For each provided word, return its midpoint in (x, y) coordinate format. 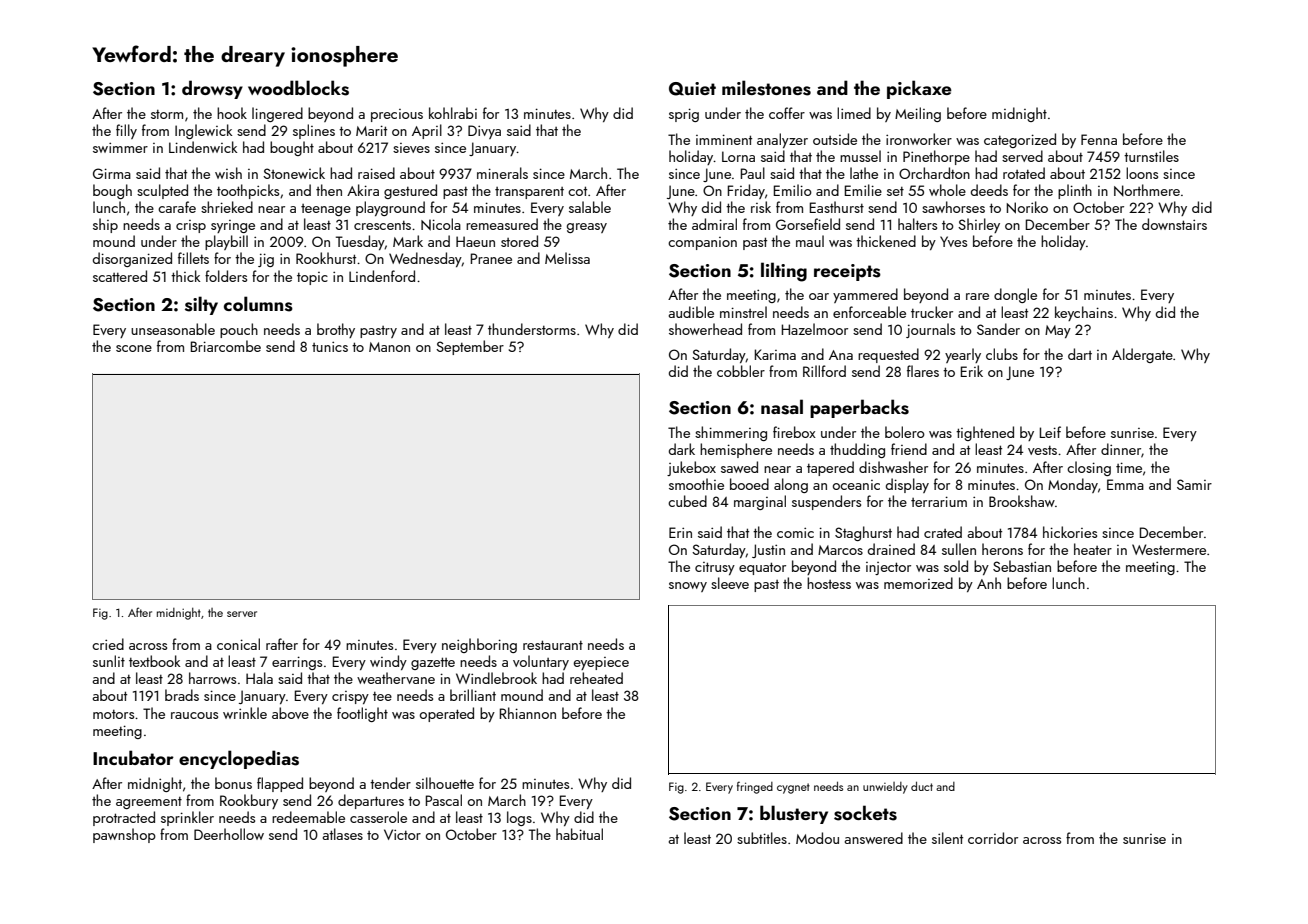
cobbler (741, 371)
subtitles (762, 838)
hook (232, 113)
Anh (989, 583)
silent (947, 838)
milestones (766, 88)
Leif (1050, 432)
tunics (330, 346)
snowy (688, 587)
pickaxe (919, 89)
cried (108, 644)
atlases (342, 834)
